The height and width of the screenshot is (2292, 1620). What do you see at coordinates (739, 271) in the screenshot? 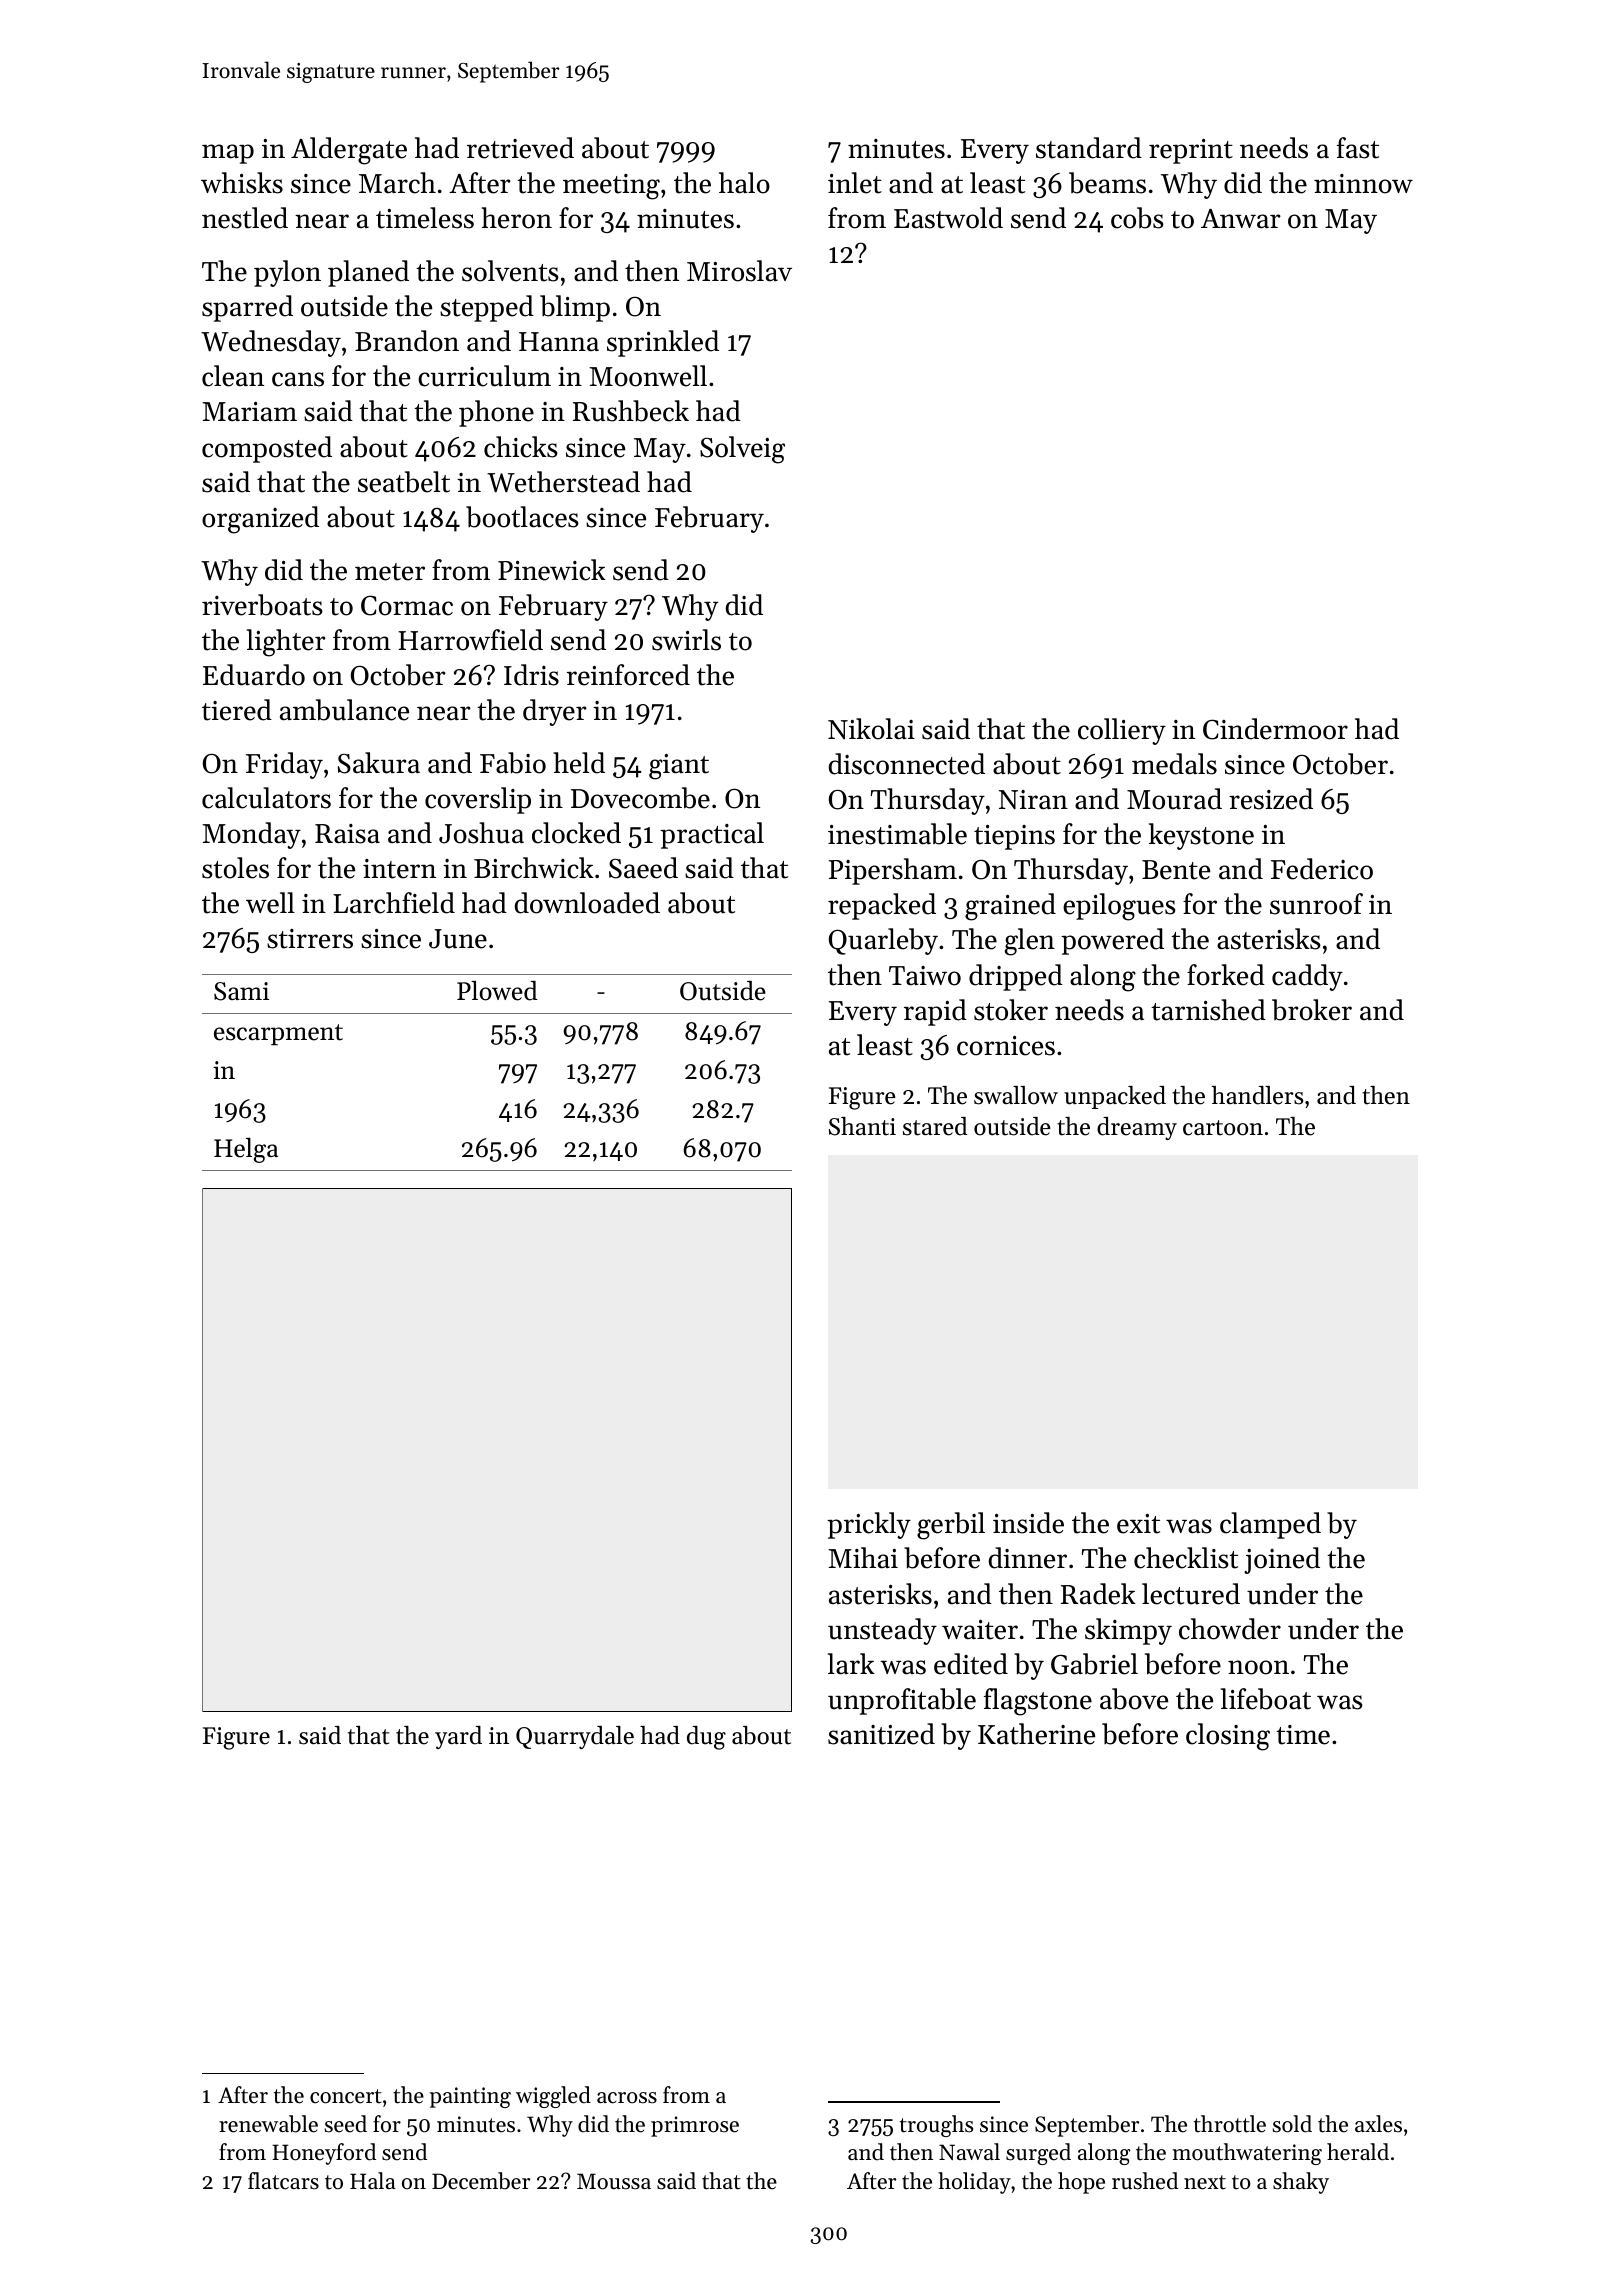
I see `Miroslav` at bounding box center [739, 271].
